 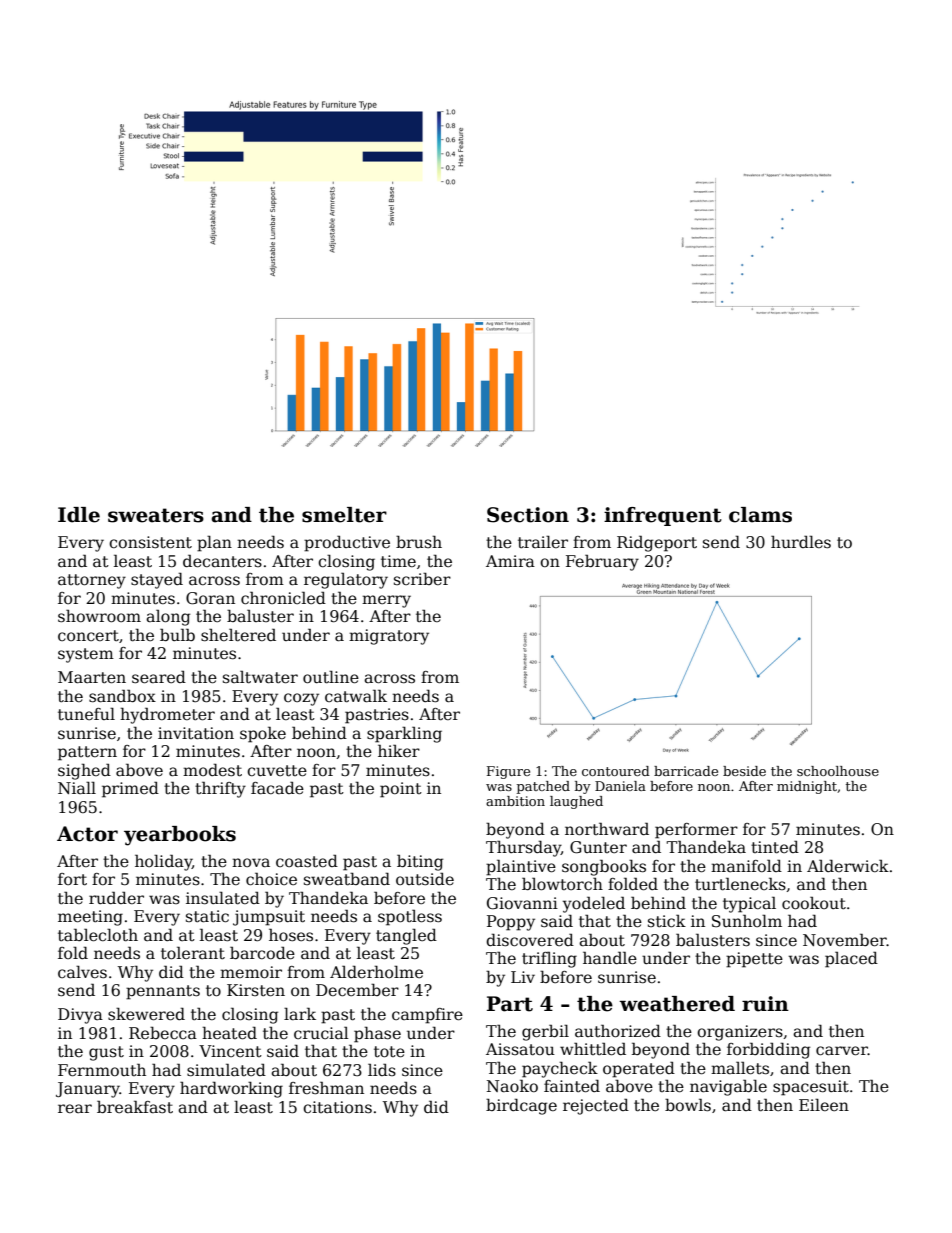 I want to click on midnight, so click(x=807, y=787).
